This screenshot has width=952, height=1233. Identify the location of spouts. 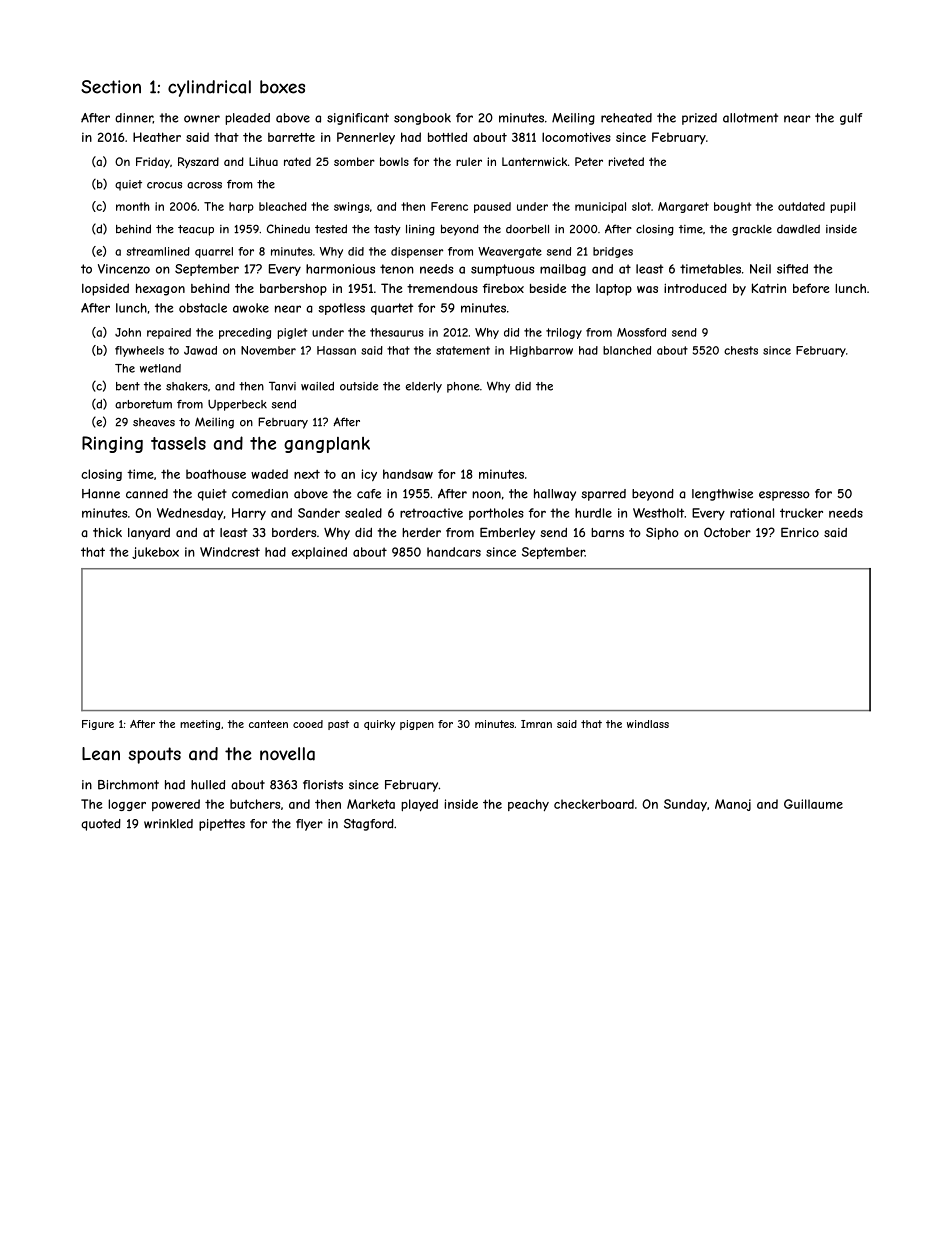
(154, 755).
